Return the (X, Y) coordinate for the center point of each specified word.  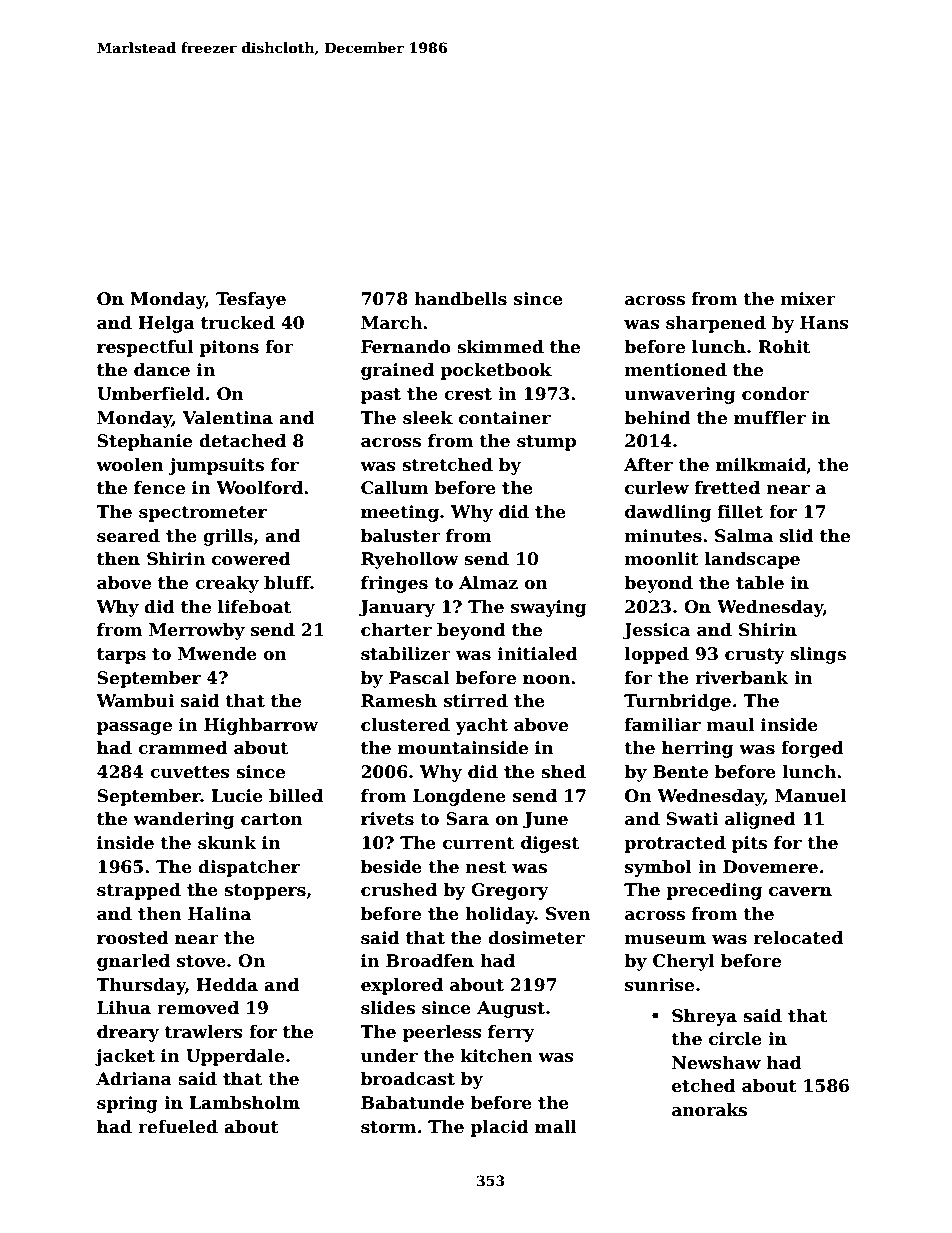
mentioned (676, 370)
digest (550, 844)
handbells (460, 299)
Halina (219, 914)
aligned (760, 820)
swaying (549, 608)
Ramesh (399, 701)
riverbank (742, 678)
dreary (128, 1033)
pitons (229, 348)
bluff (287, 583)
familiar (663, 725)
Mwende (217, 654)
